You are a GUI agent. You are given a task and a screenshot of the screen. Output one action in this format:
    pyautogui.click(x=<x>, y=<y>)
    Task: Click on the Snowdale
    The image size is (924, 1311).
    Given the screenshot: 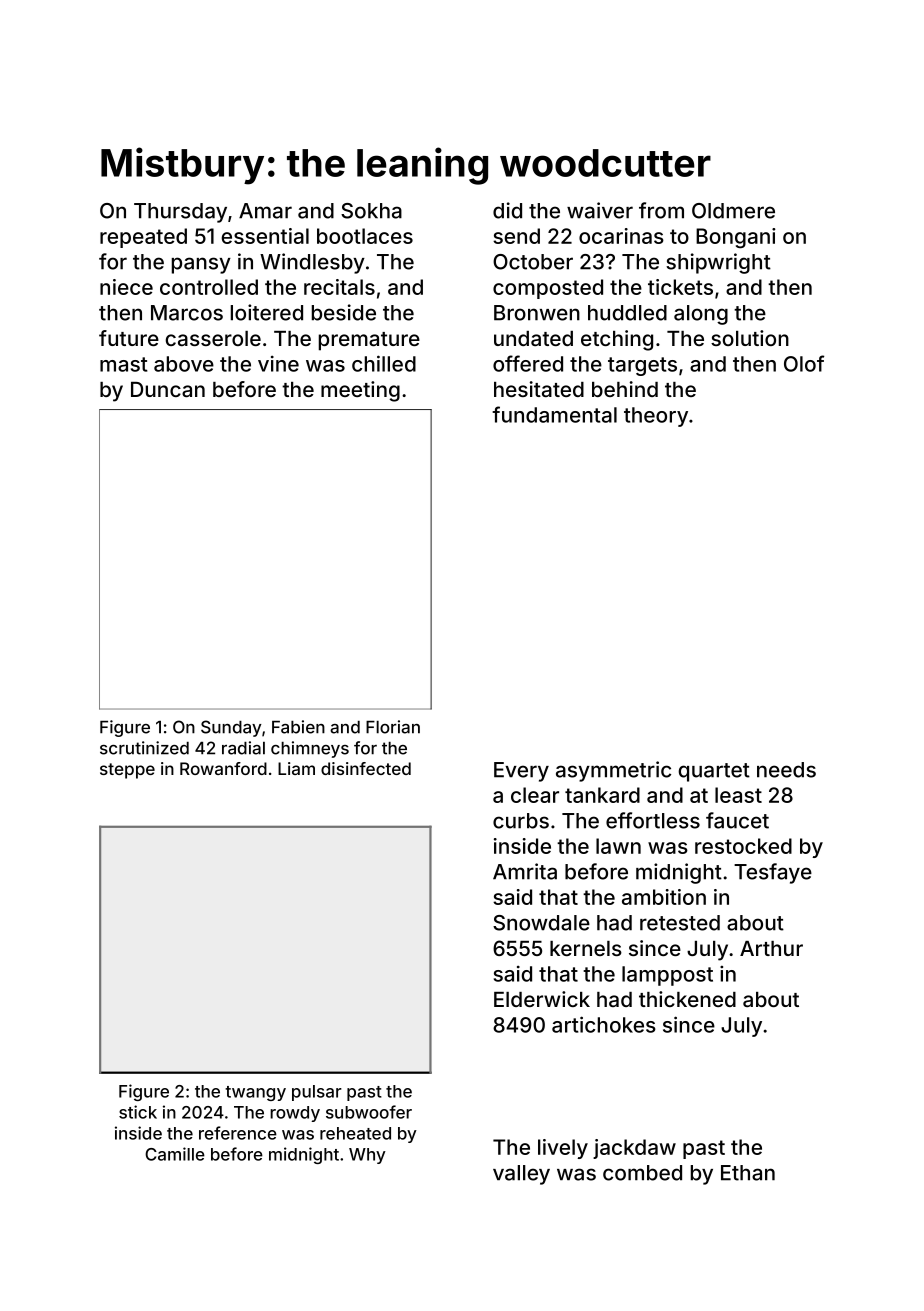 What is the action you would take?
    pyautogui.click(x=541, y=923)
